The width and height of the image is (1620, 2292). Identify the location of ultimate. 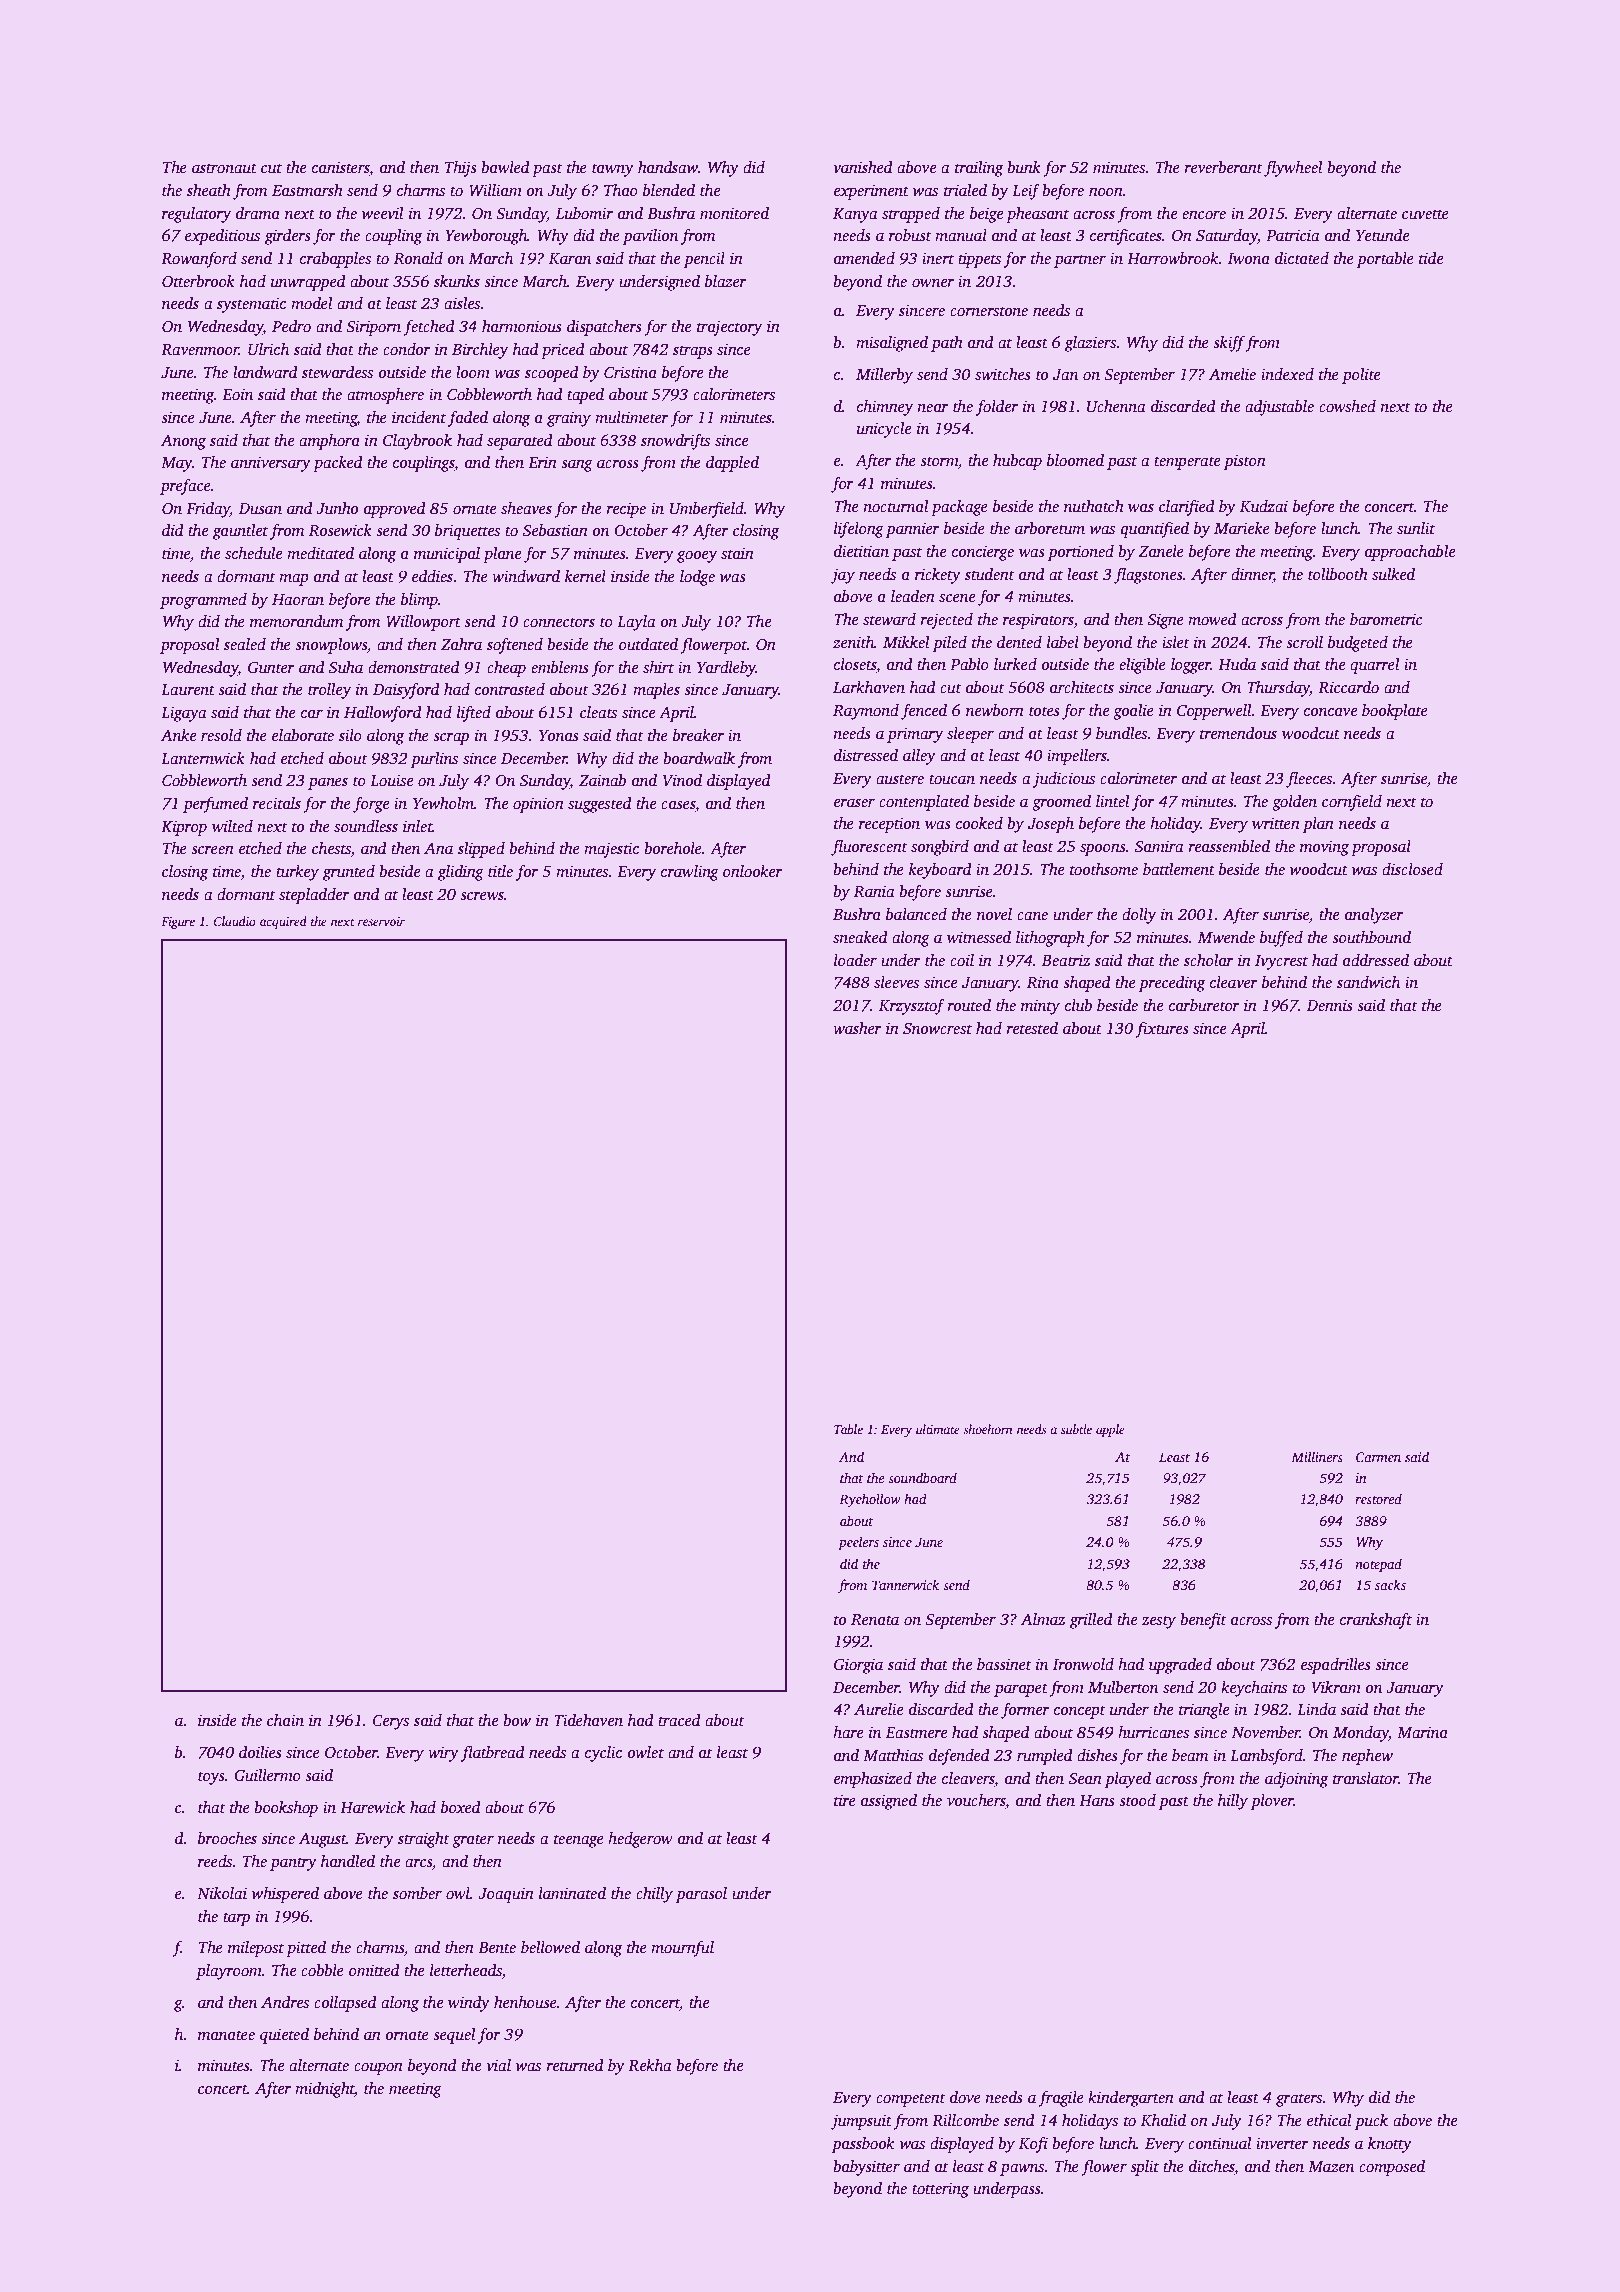
(938, 1429).
